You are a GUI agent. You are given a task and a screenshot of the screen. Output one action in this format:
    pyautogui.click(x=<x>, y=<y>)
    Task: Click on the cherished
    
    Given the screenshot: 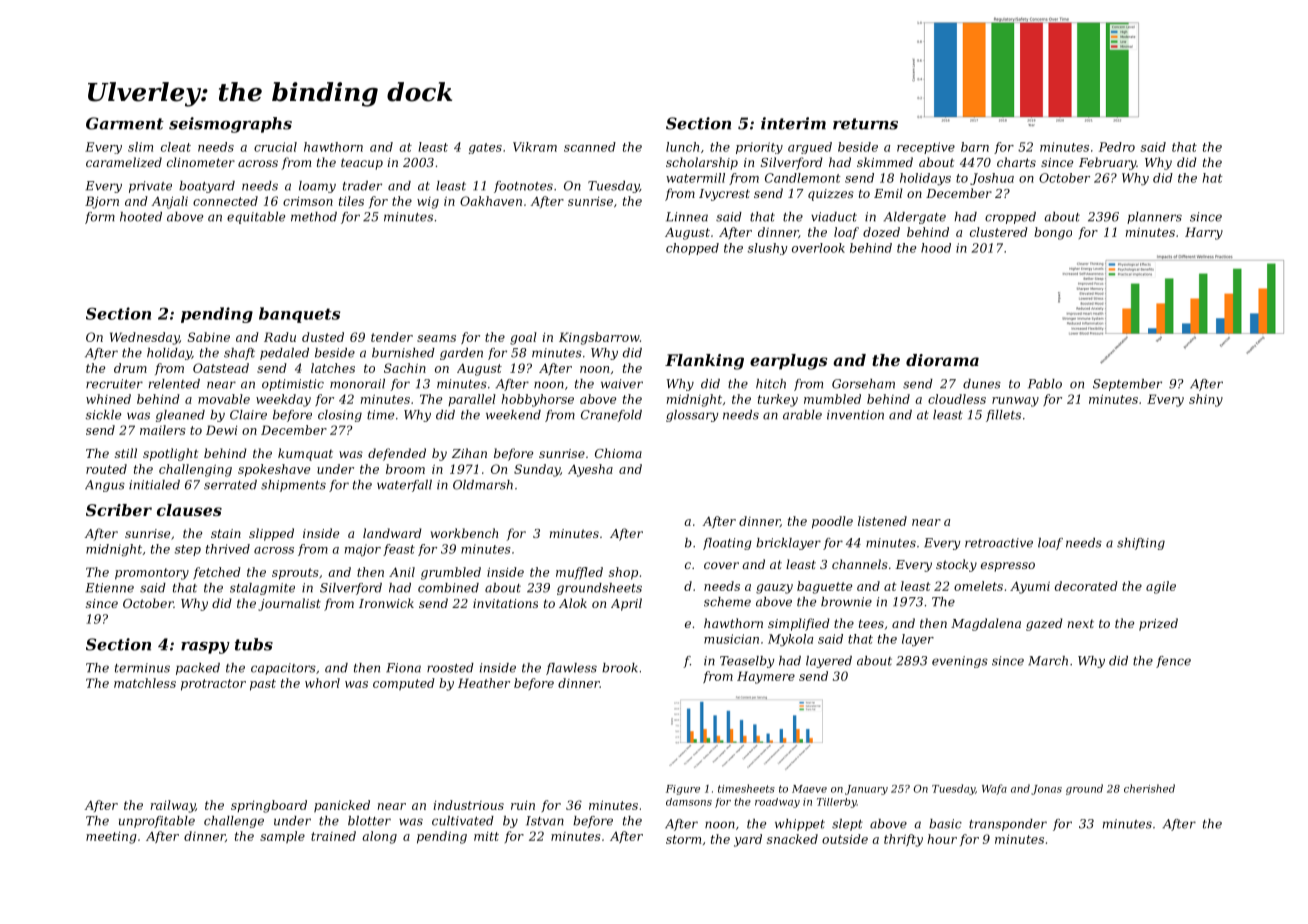 What is the action you would take?
    pyautogui.click(x=1149, y=788)
